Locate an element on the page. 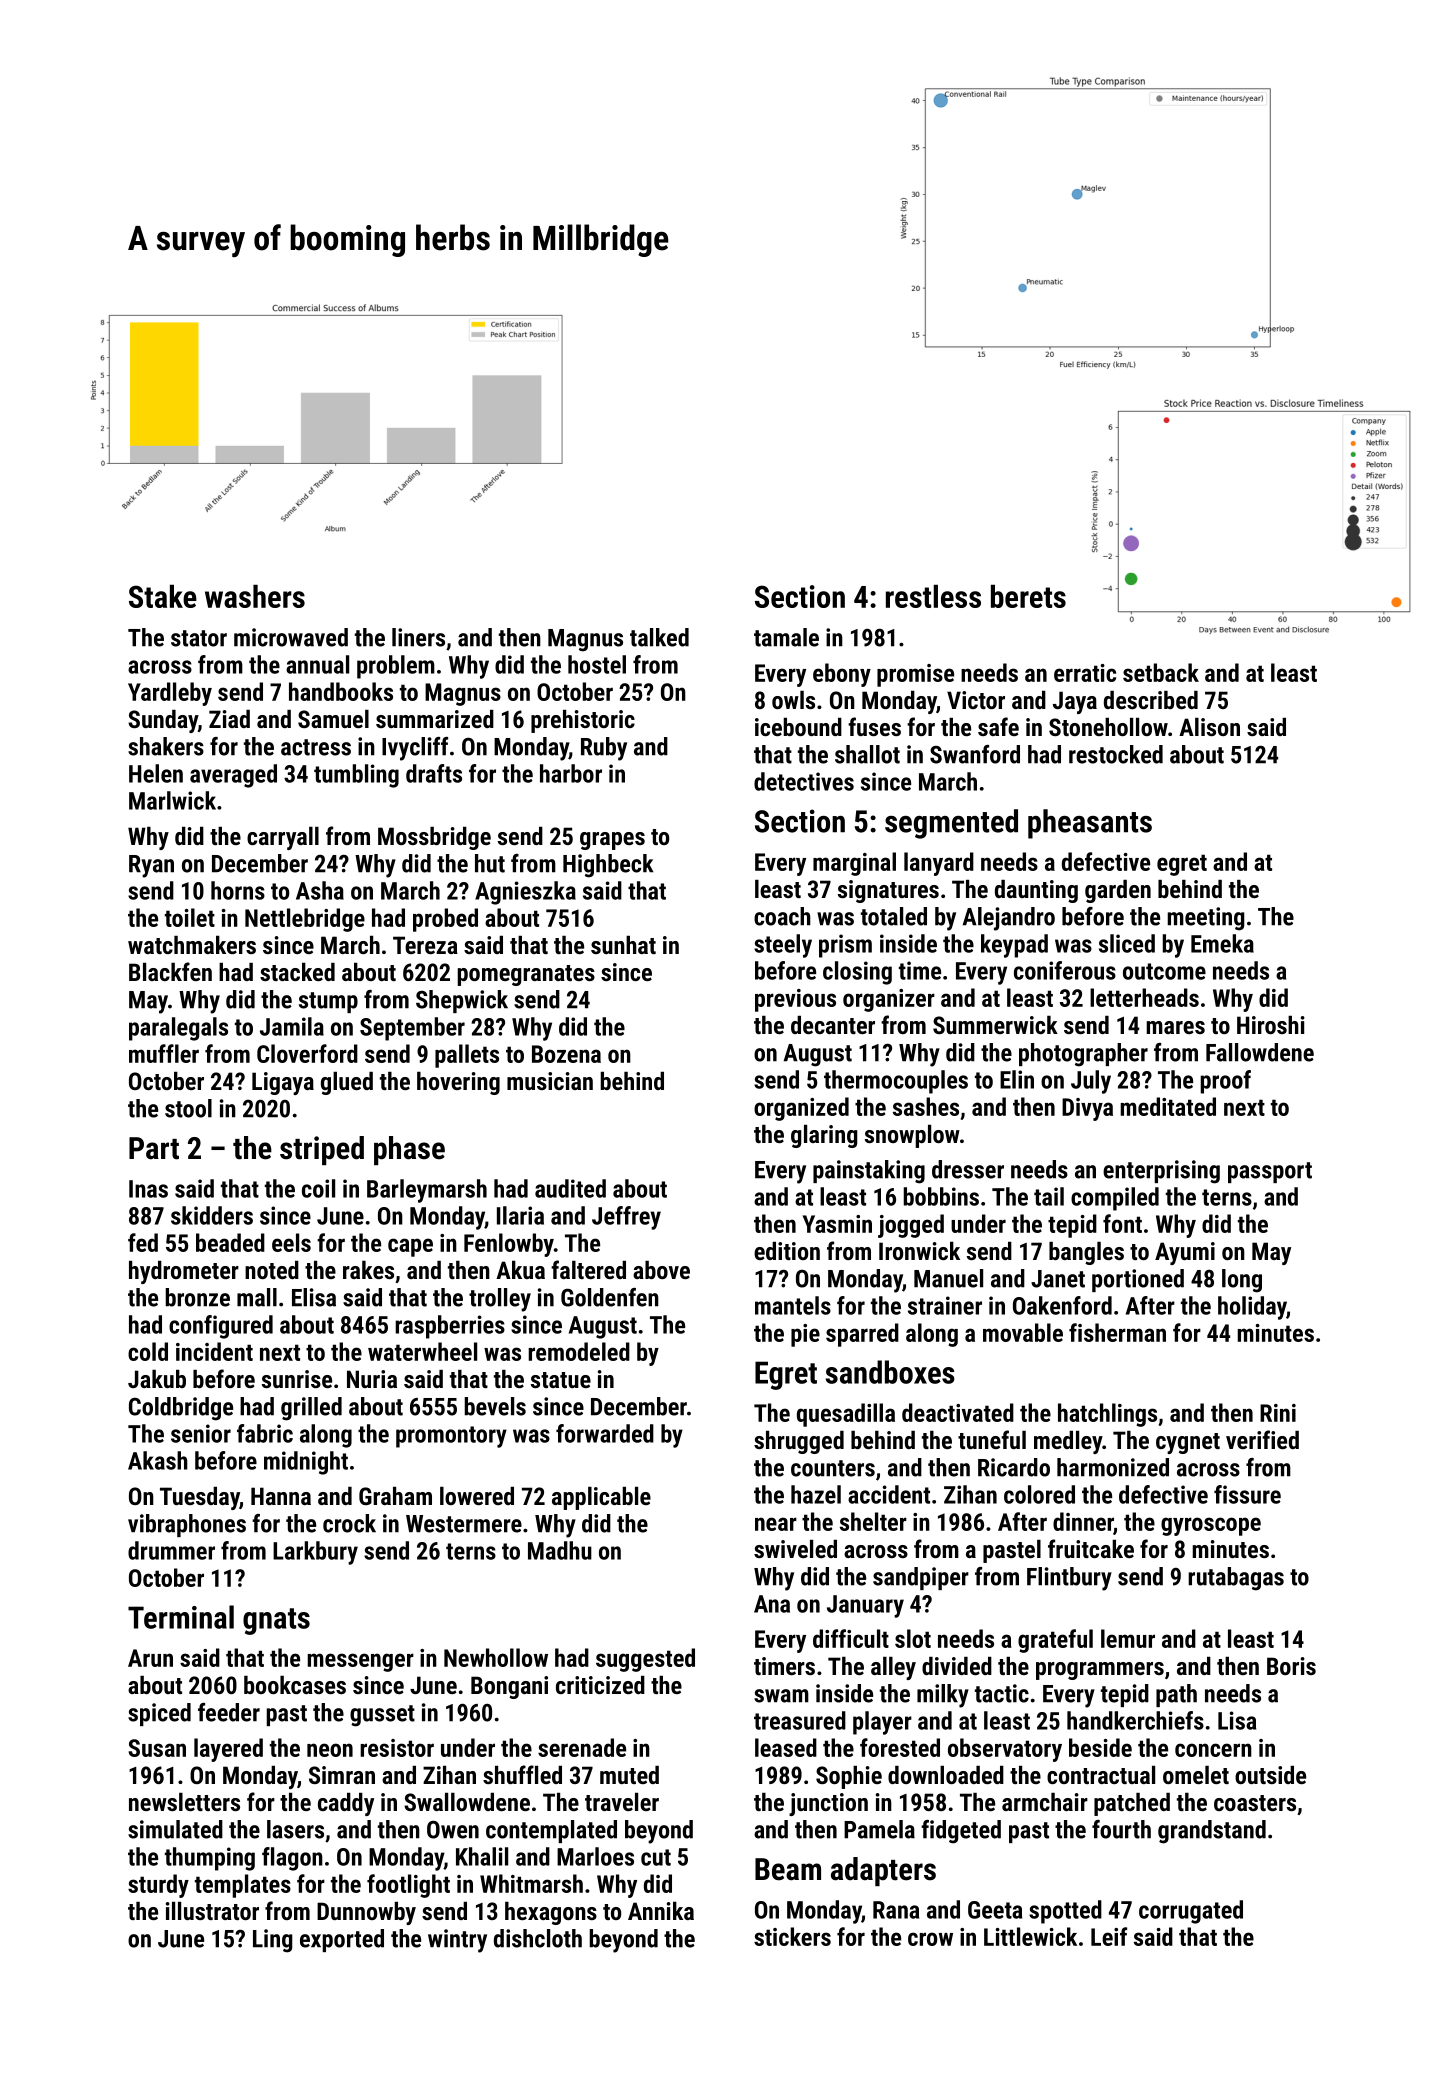 The height and width of the image is (2100, 1450). carryall is located at coordinates (283, 838).
